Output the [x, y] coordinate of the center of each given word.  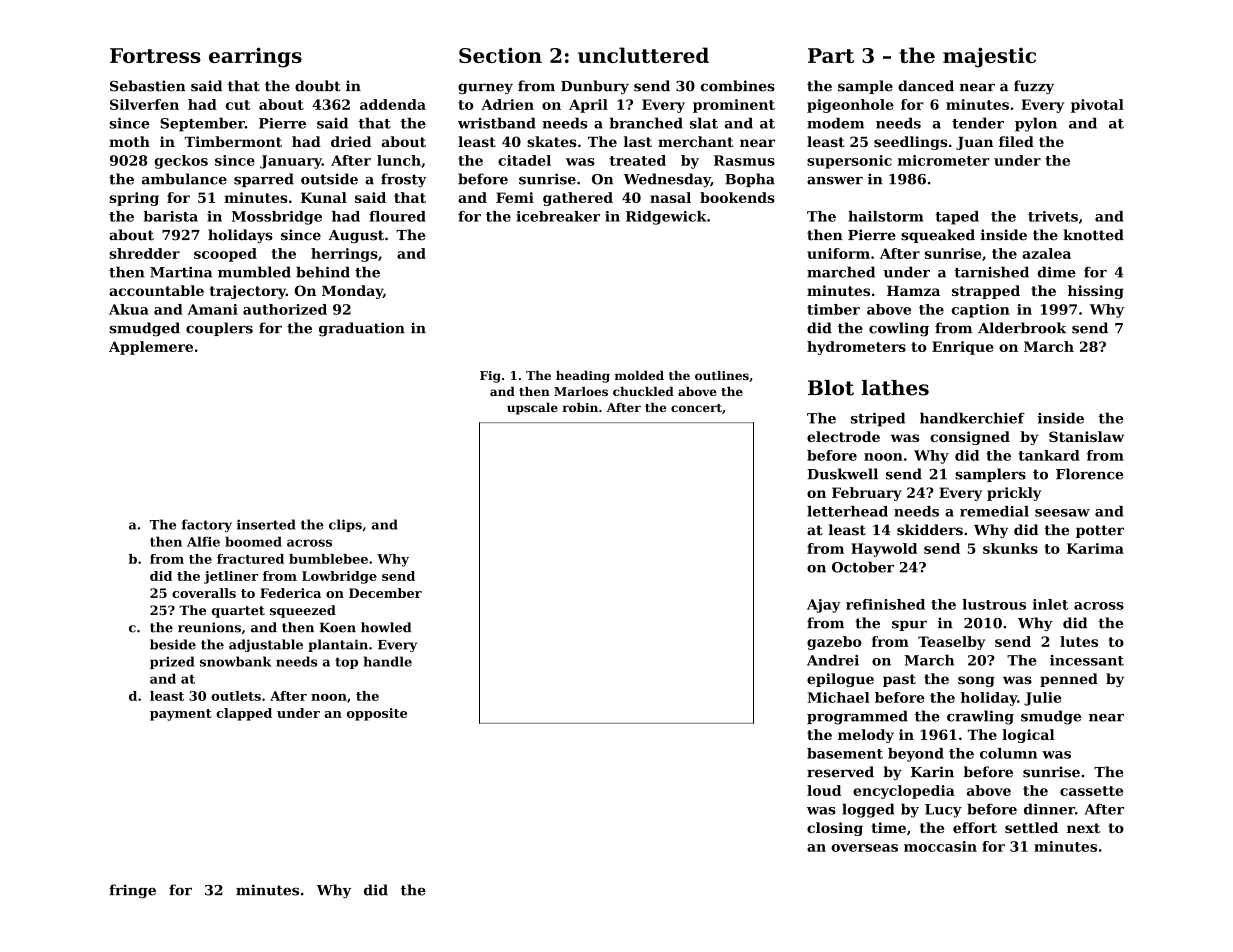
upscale [532, 409]
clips [345, 525]
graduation [362, 329]
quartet [238, 612]
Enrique [963, 348]
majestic [989, 57]
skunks [1010, 548]
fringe [132, 891]
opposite [377, 714]
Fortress [155, 55]
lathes [895, 388]
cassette [1091, 791]
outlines [722, 375]
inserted [266, 524]
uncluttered [643, 55]
